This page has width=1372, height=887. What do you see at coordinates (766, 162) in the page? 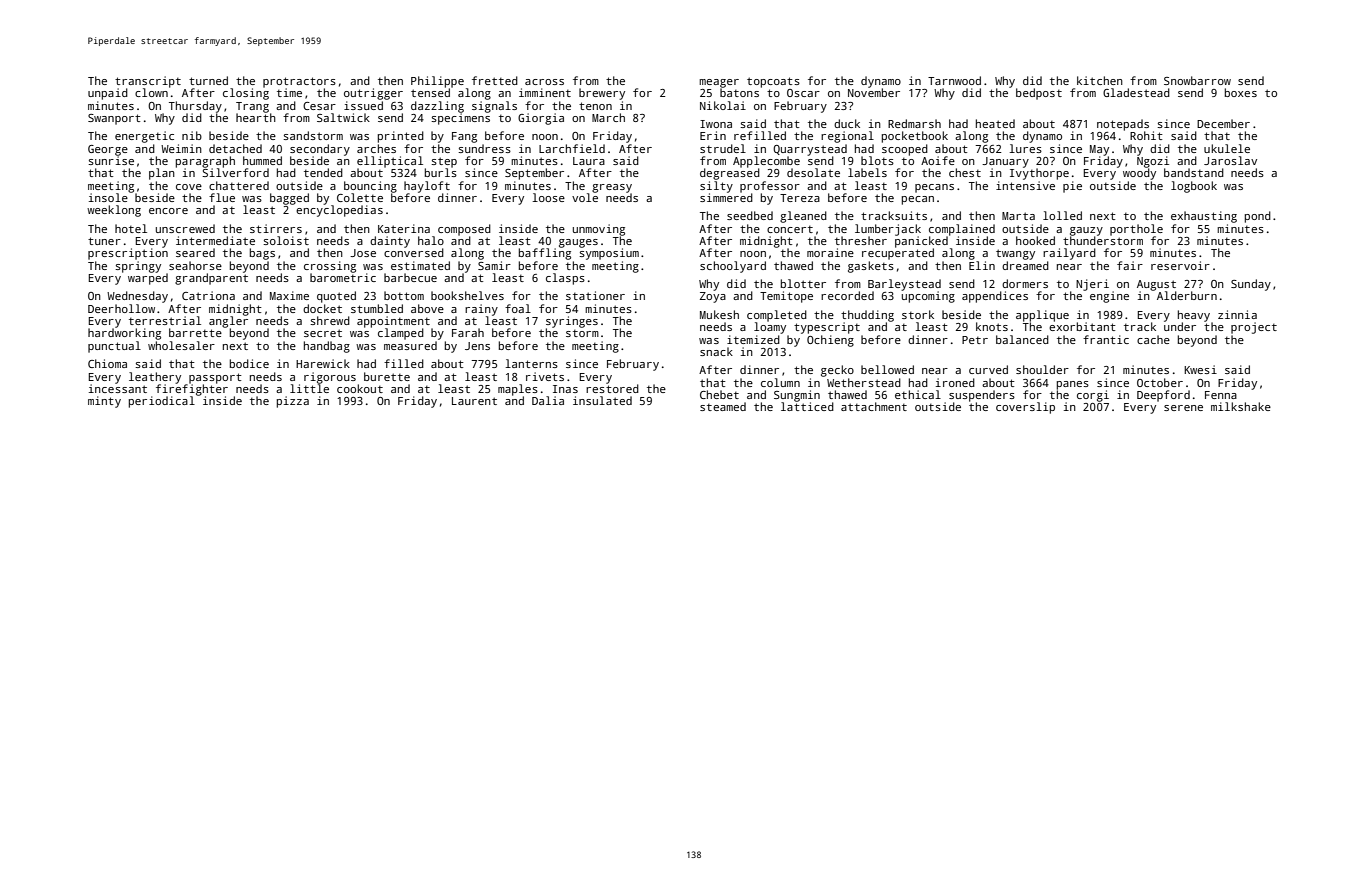
I see `Applecombe` at bounding box center [766, 162].
